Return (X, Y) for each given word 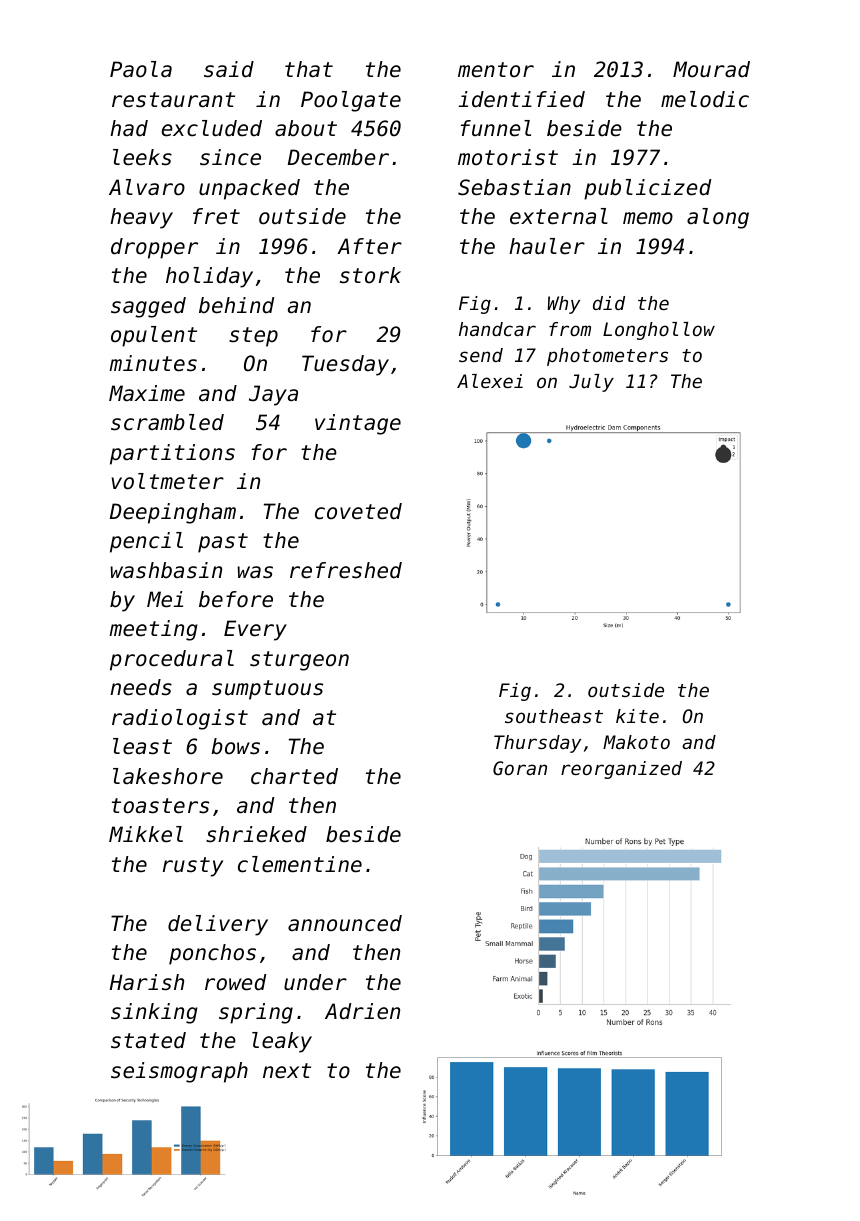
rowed (235, 982)
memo (648, 218)
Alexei (490, 381)
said (229, 69)
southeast (554, 716)
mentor (496, 70)
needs (141, 687)
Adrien (362, 1011)
